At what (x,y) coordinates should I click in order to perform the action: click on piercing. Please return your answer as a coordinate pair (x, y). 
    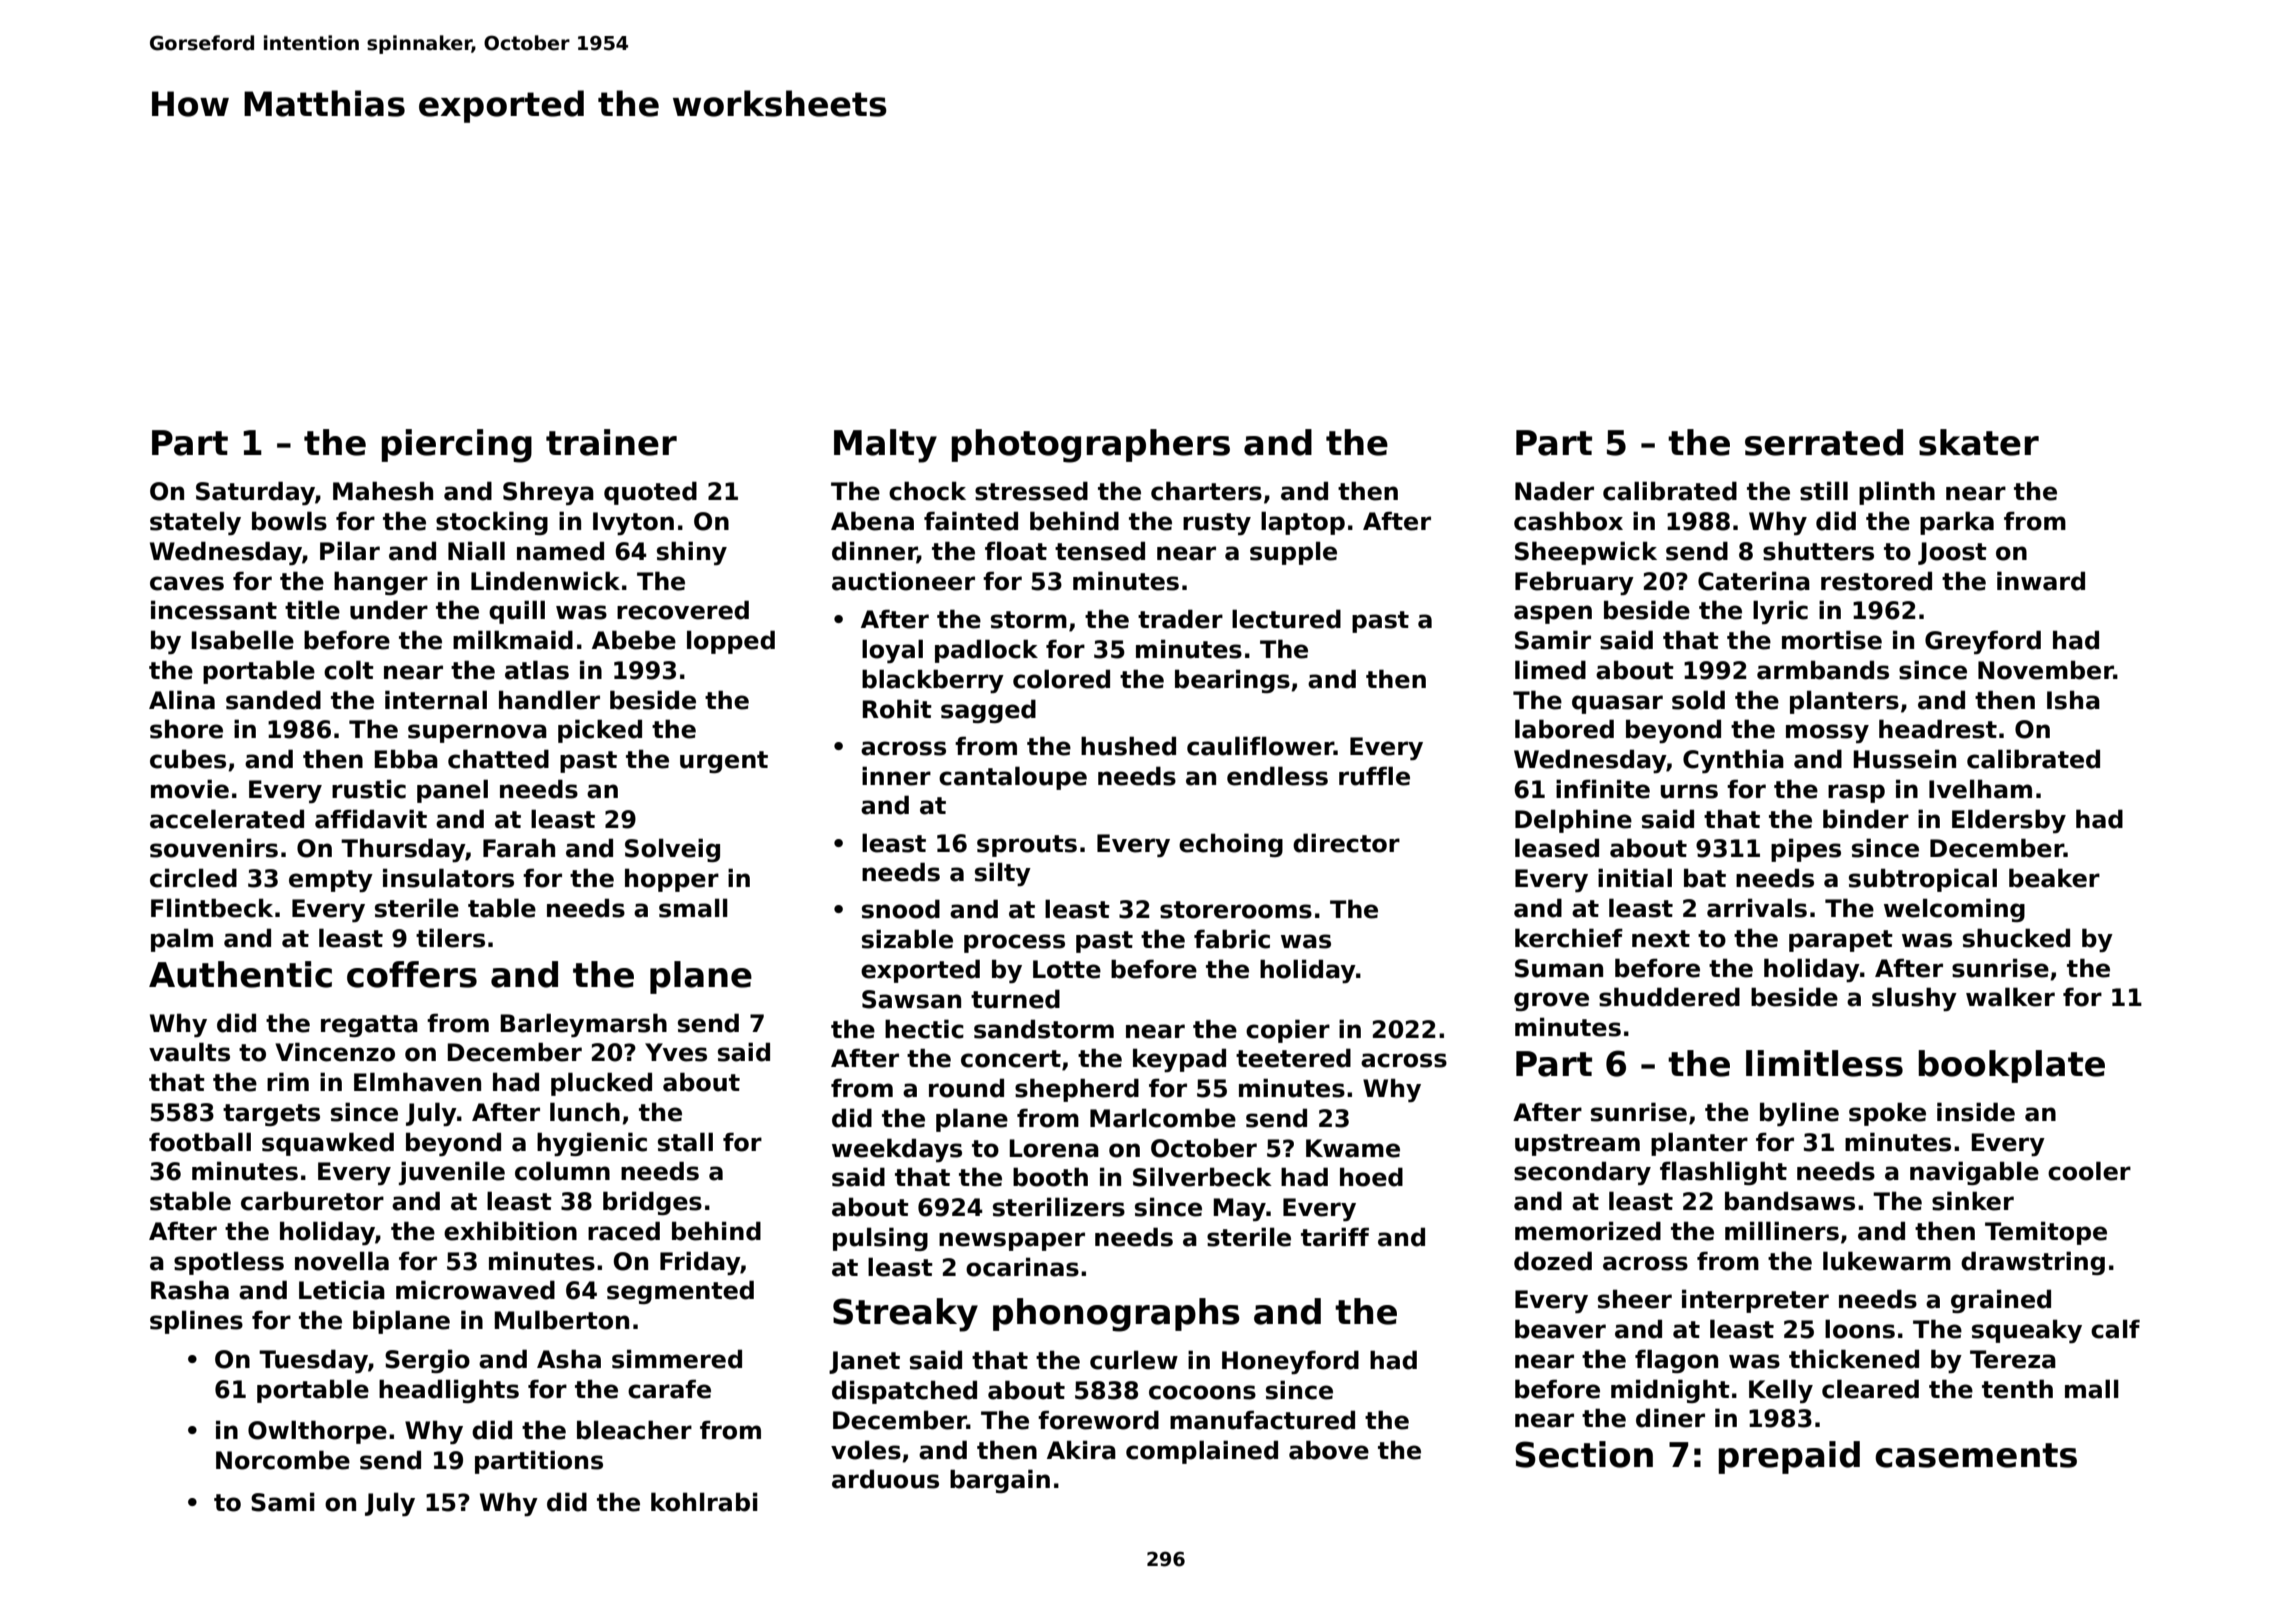
    Looking at the image, I should click on (456, 446).
